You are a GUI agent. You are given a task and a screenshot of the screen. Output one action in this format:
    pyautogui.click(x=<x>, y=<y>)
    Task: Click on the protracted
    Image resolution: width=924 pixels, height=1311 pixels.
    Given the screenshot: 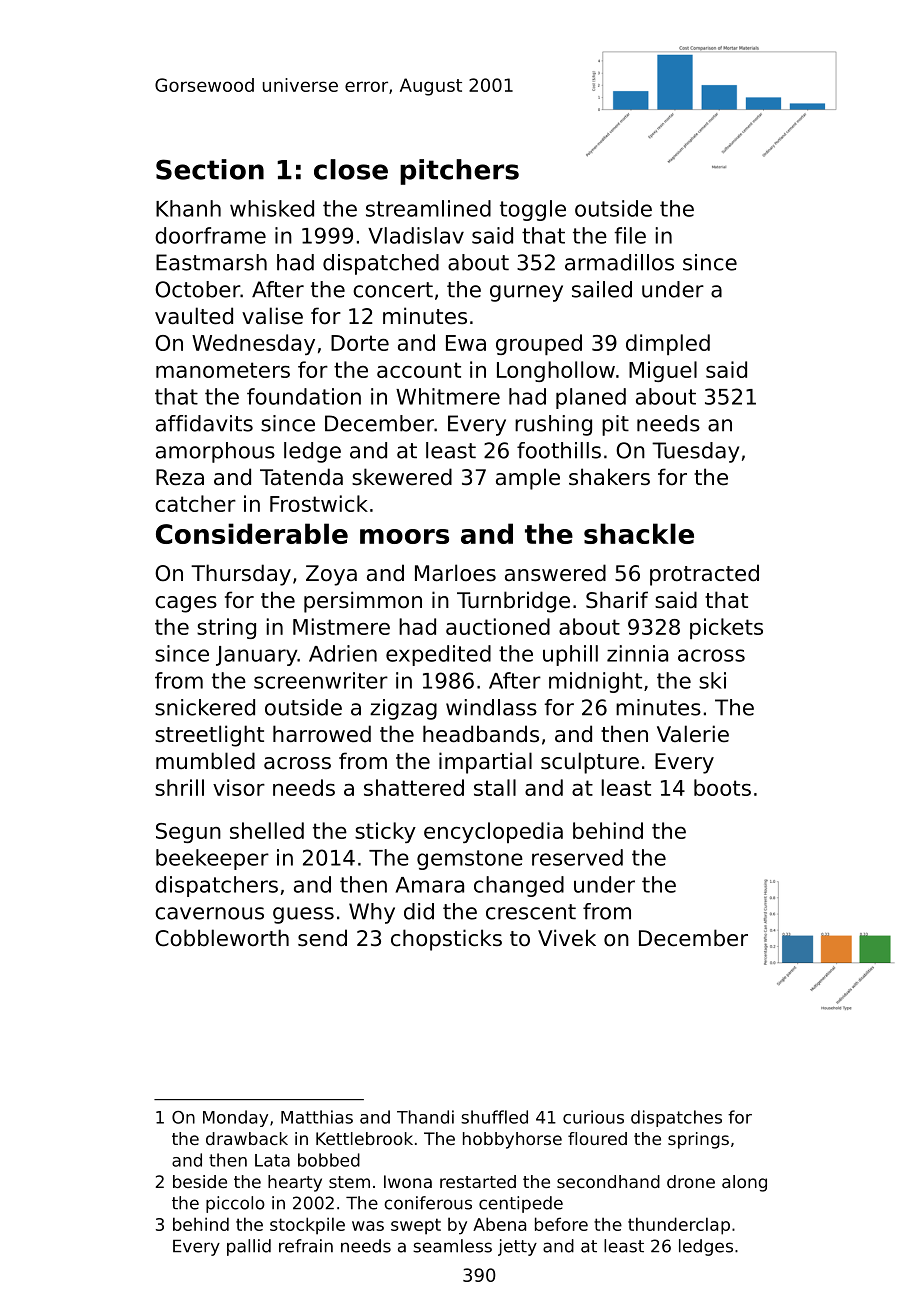 What is the action you would take?
    pyautogui.click(x=704, y=575)
